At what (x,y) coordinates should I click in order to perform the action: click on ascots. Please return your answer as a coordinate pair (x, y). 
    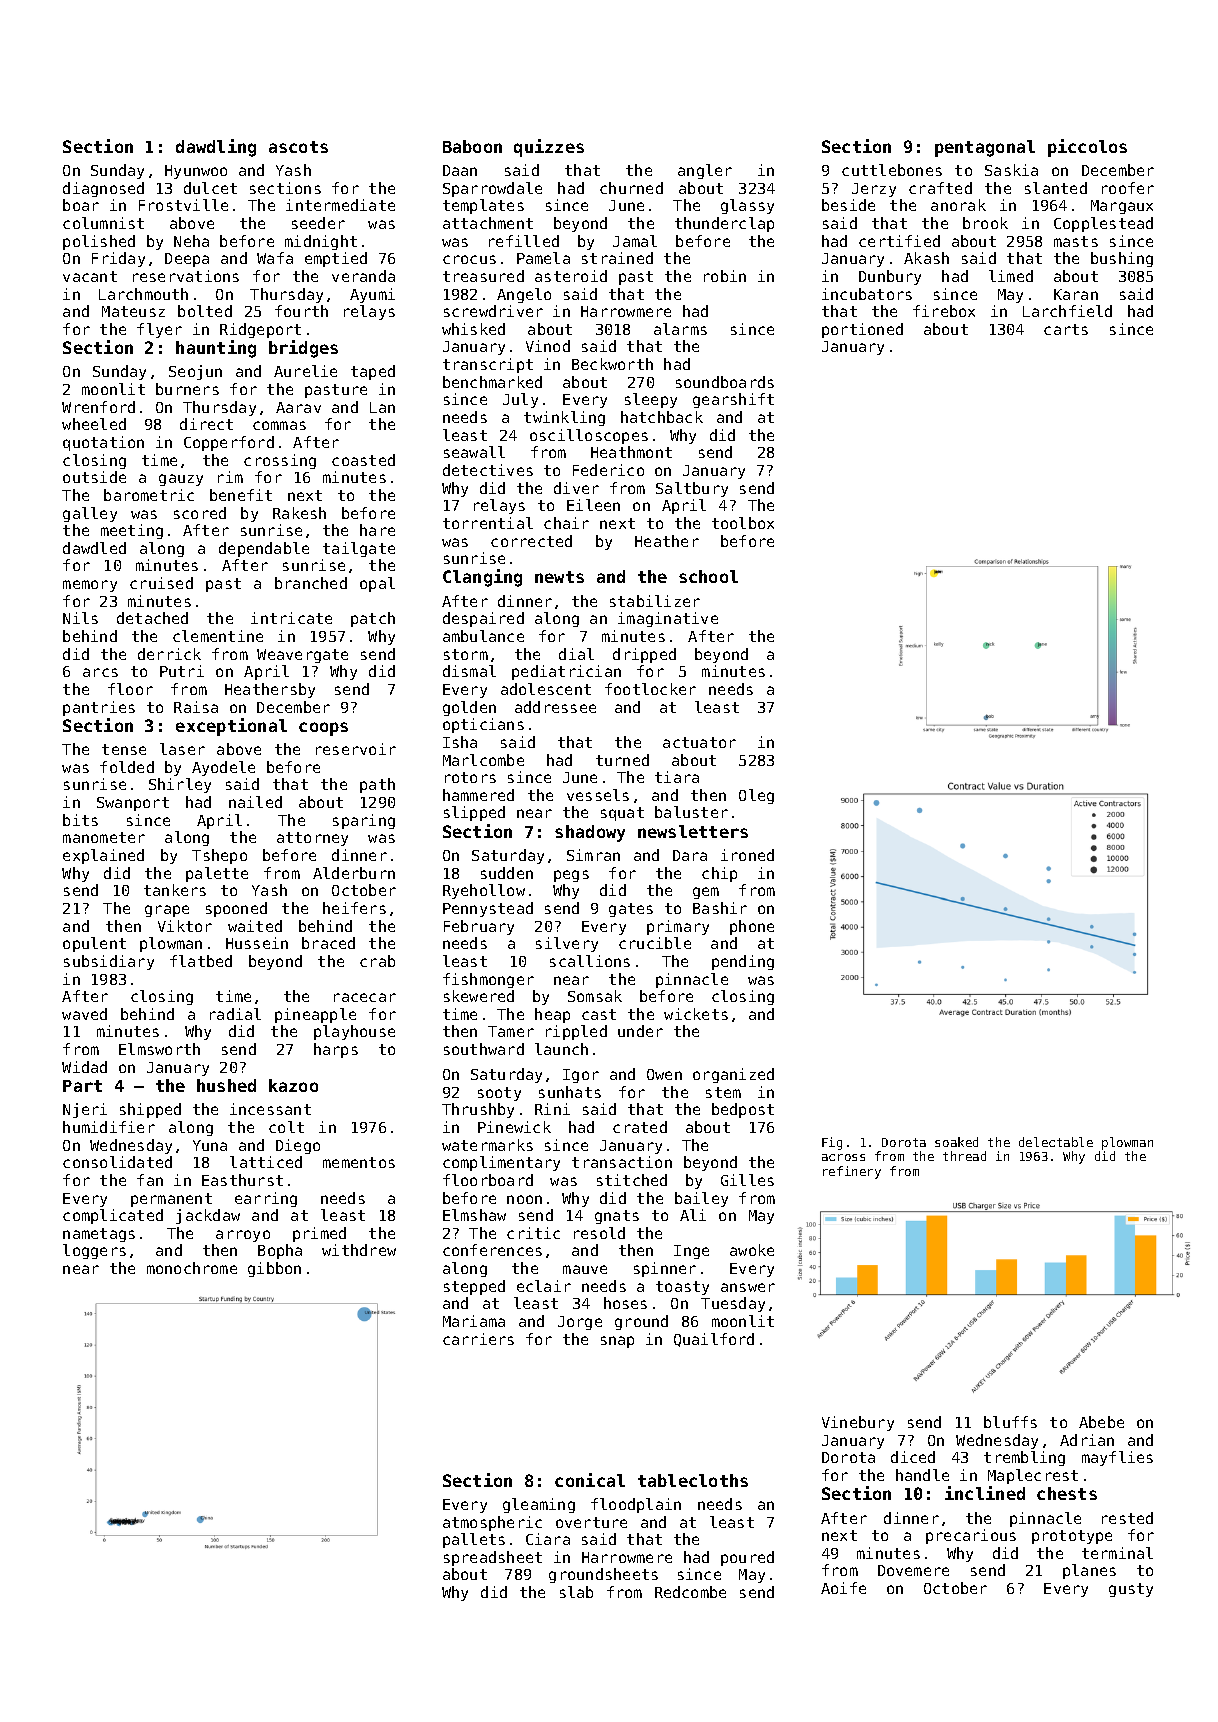
    Looking at the image, I should click on (298, 147).
